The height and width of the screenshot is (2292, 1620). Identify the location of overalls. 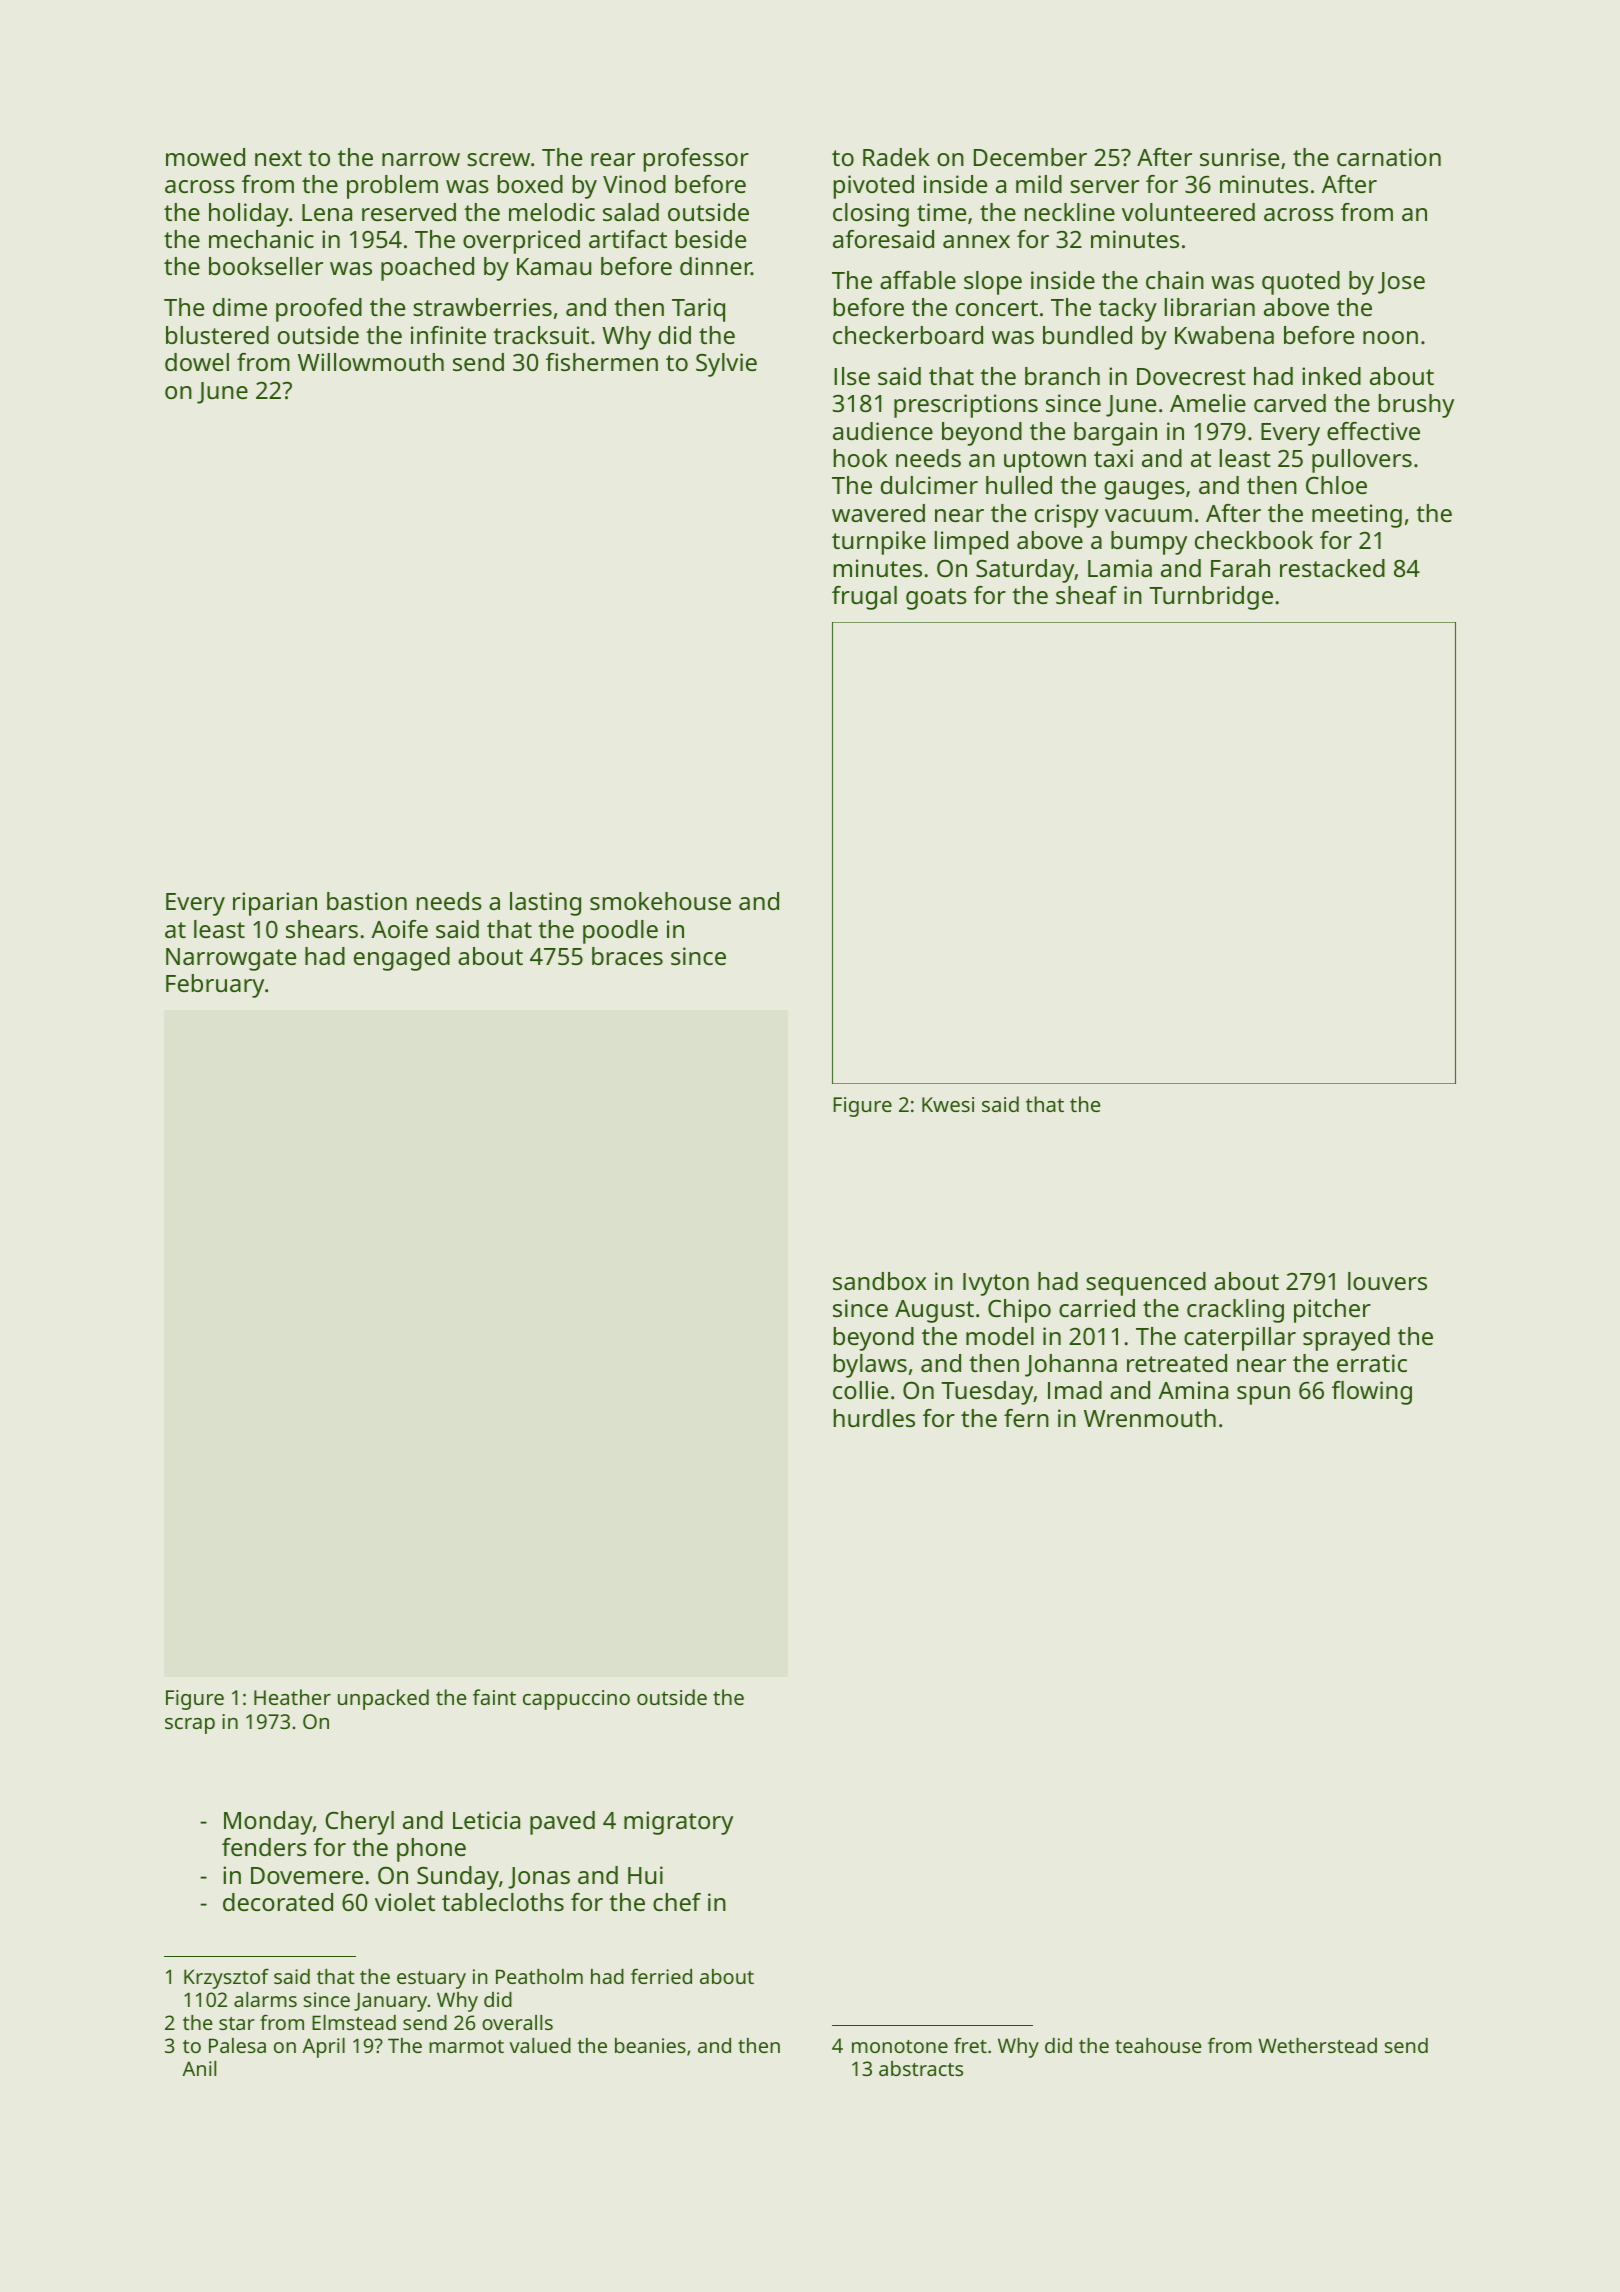
(517, 2022).
